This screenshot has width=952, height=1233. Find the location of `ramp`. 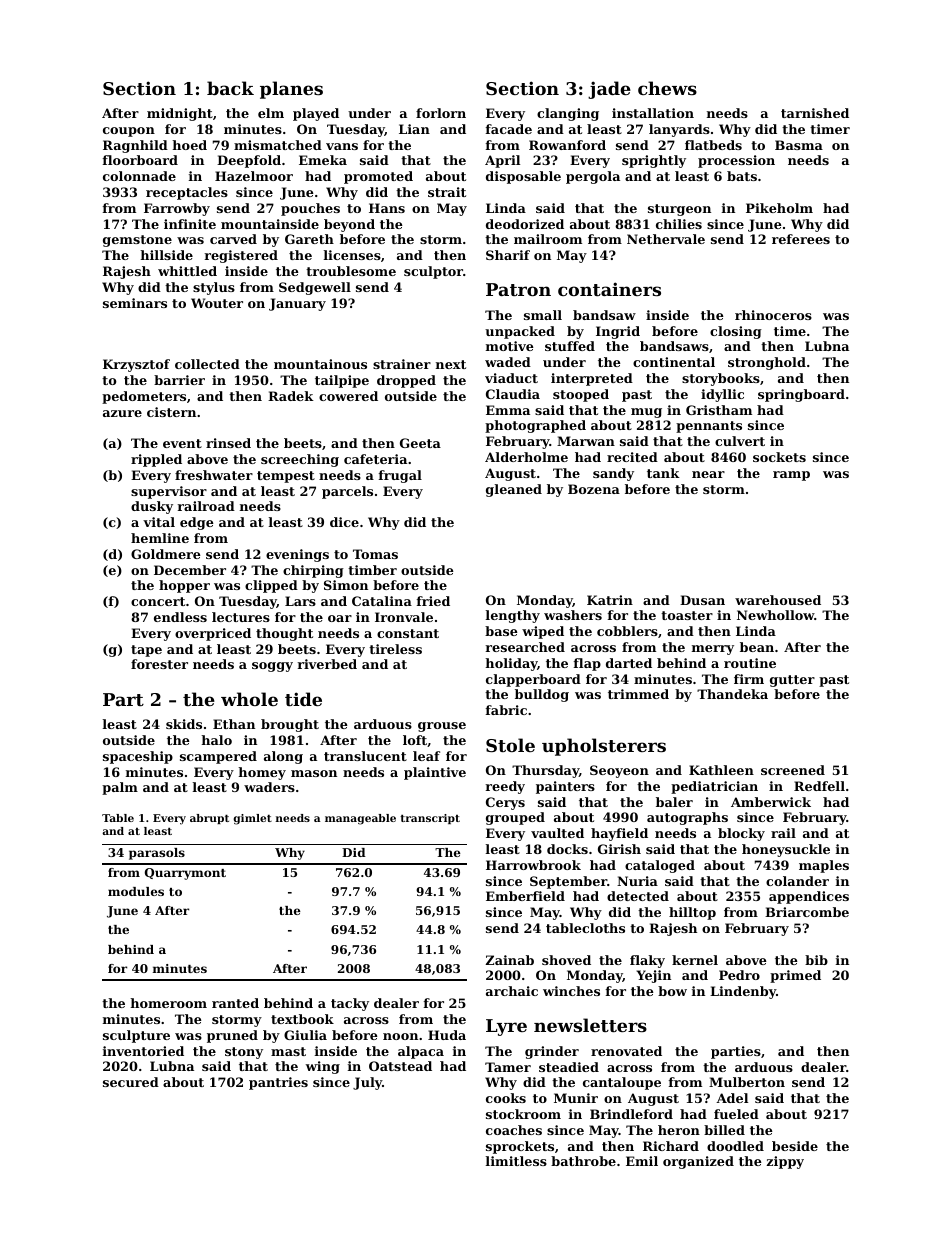

ramp is located at coordinates (791, 476).
